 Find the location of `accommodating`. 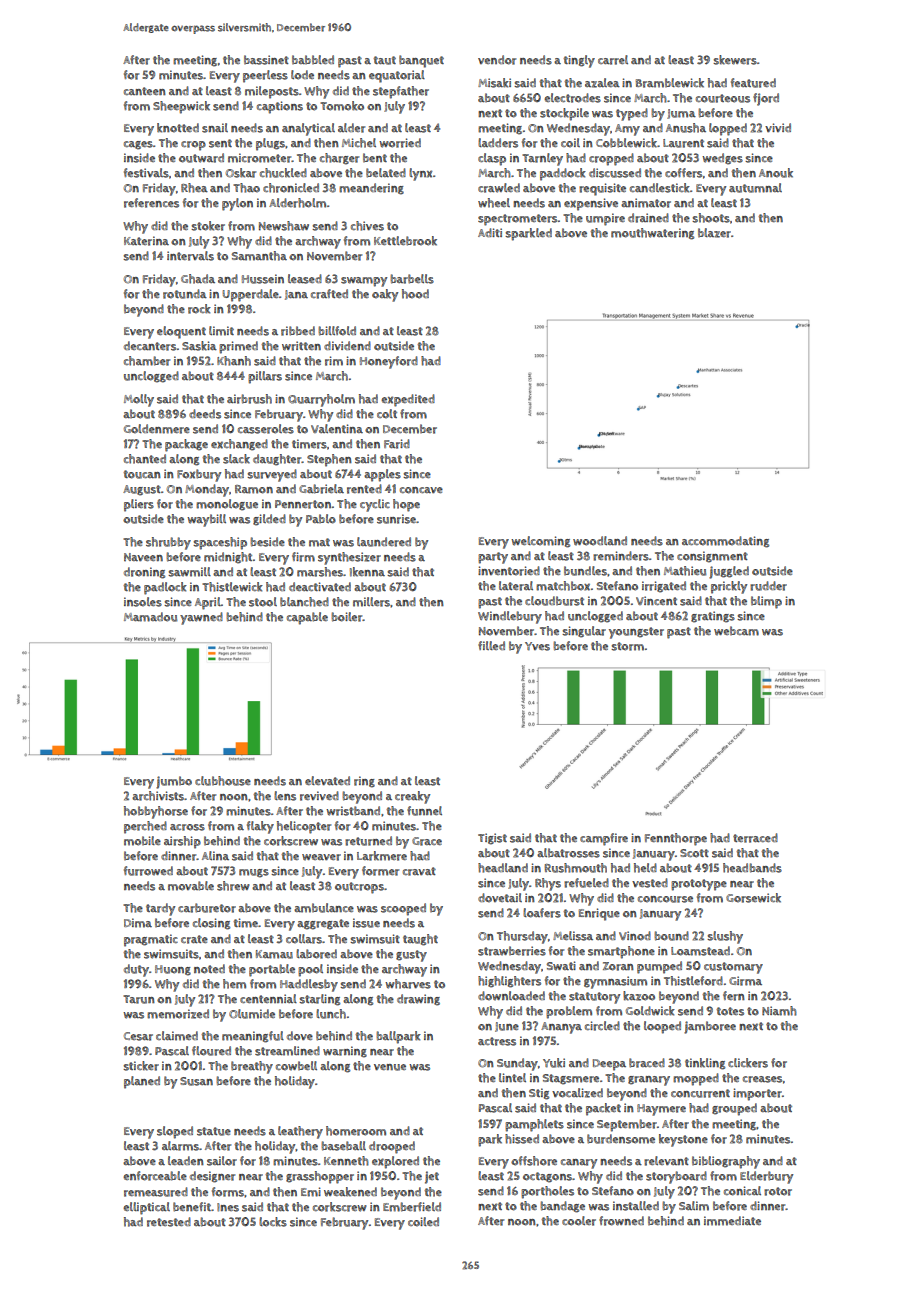

accommodating is located at coordinates (725, 542).
